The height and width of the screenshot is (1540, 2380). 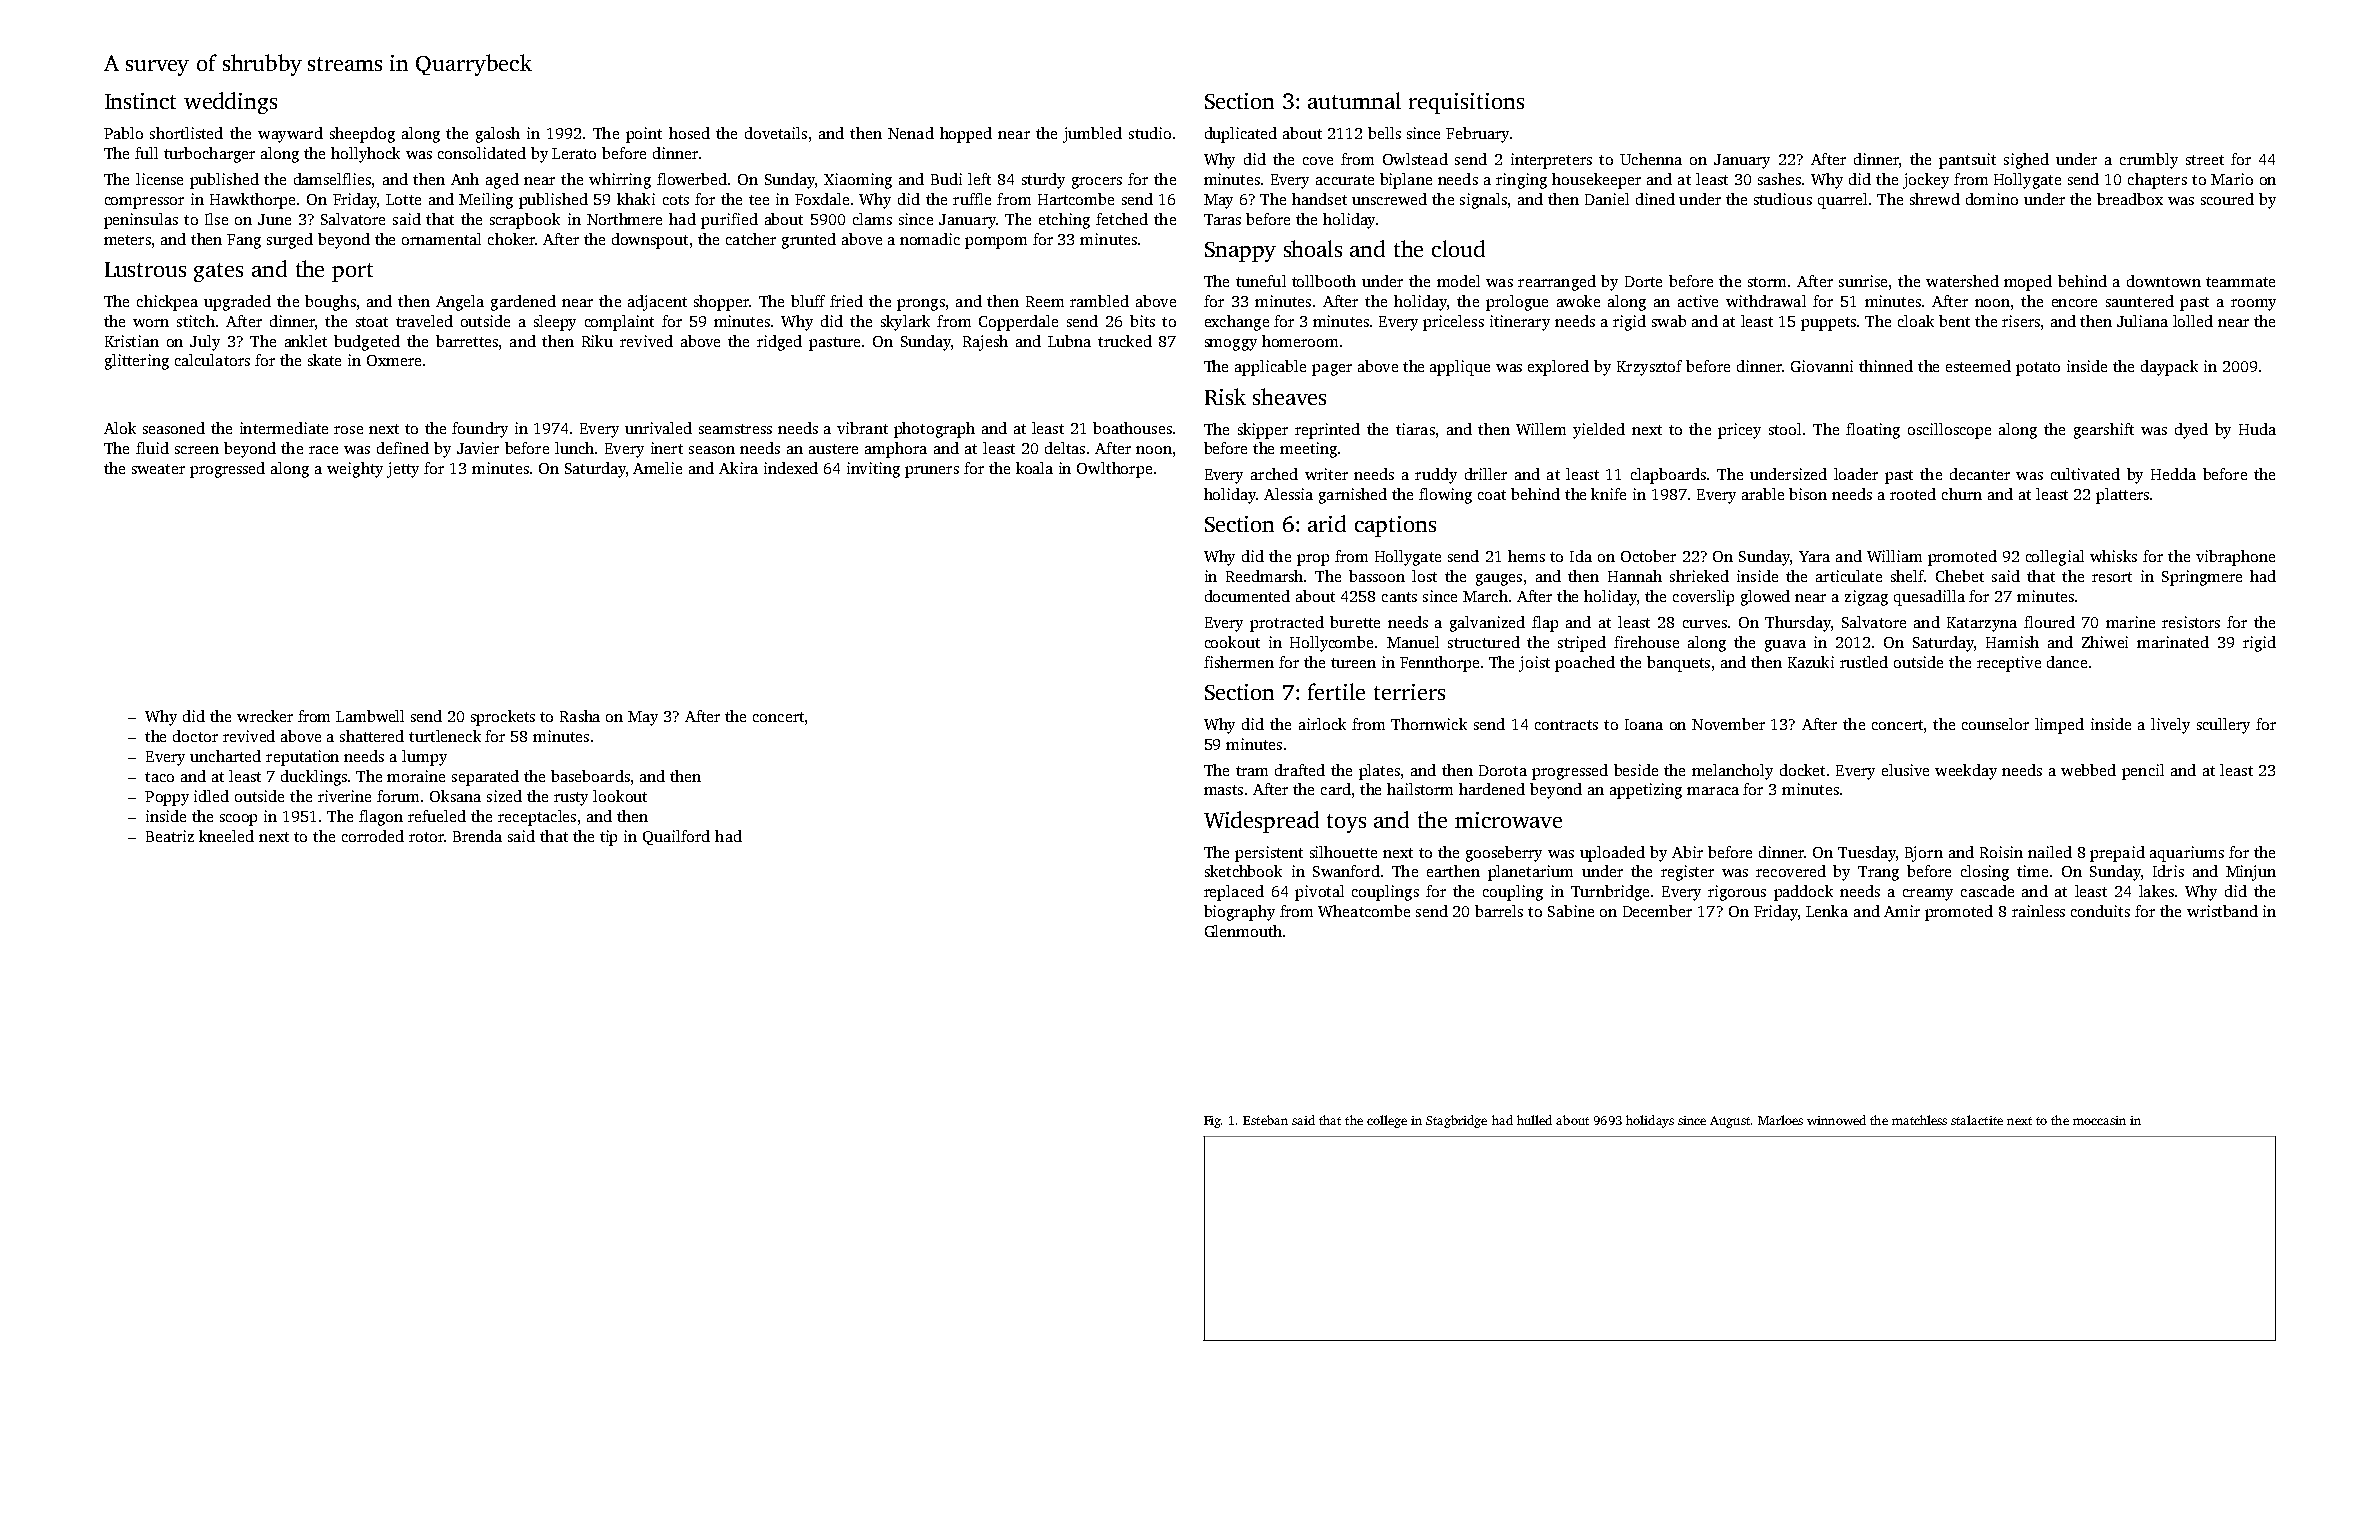 I want to click on Stagbridge, so click(x=1456, y=1121).
